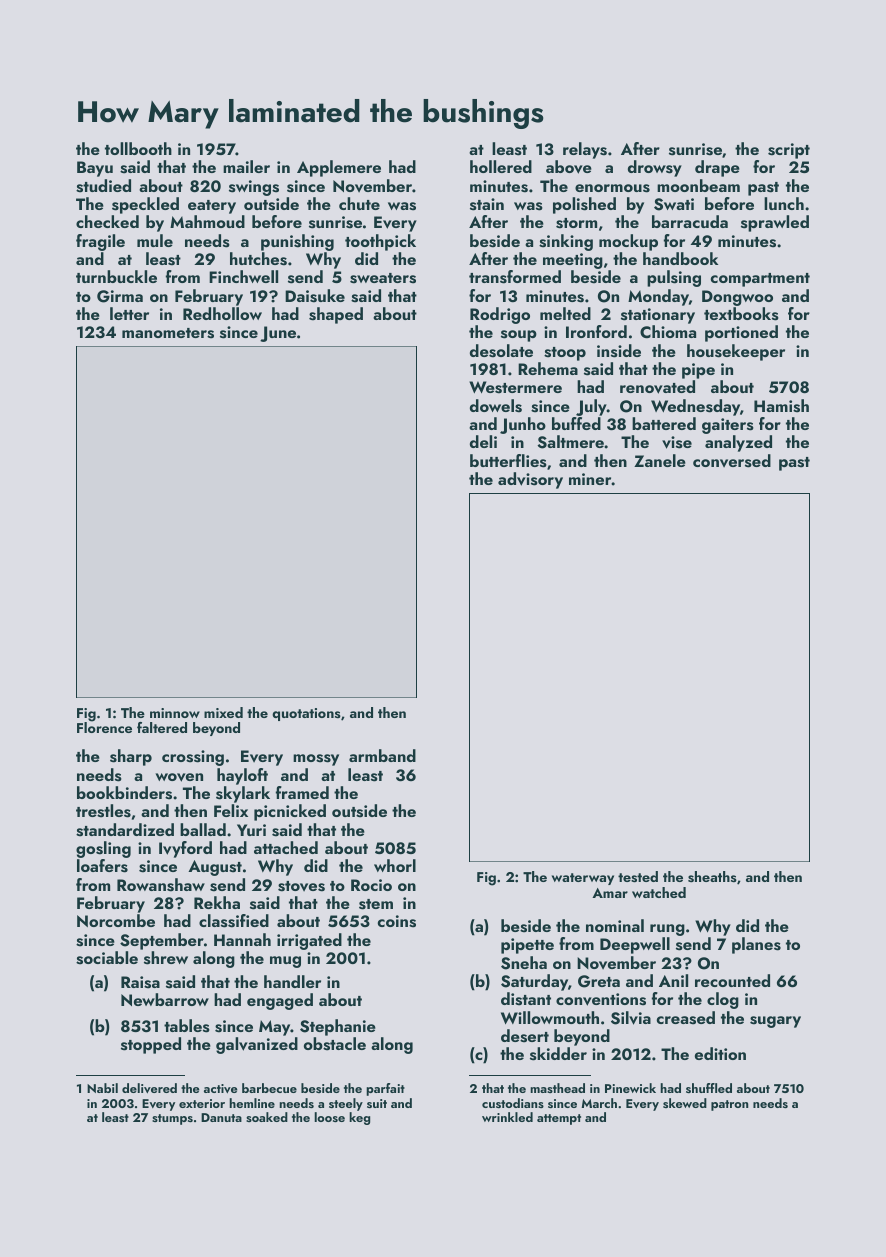 The width and height of the image is (886, 1257). I want to click on Sneha, so click(524, 963).
